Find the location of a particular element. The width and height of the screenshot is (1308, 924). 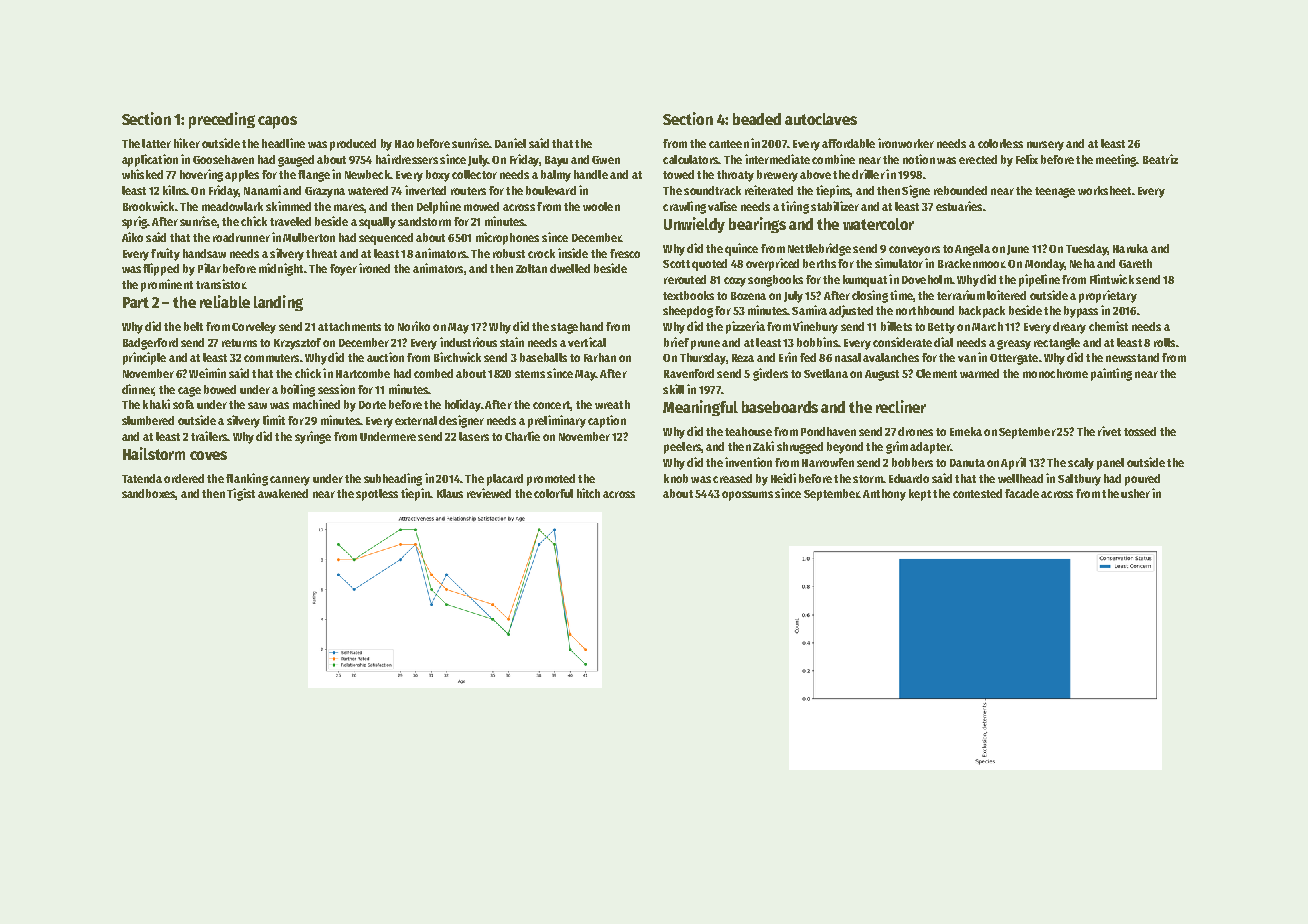

poured is located at coordinates (1142, 480).
